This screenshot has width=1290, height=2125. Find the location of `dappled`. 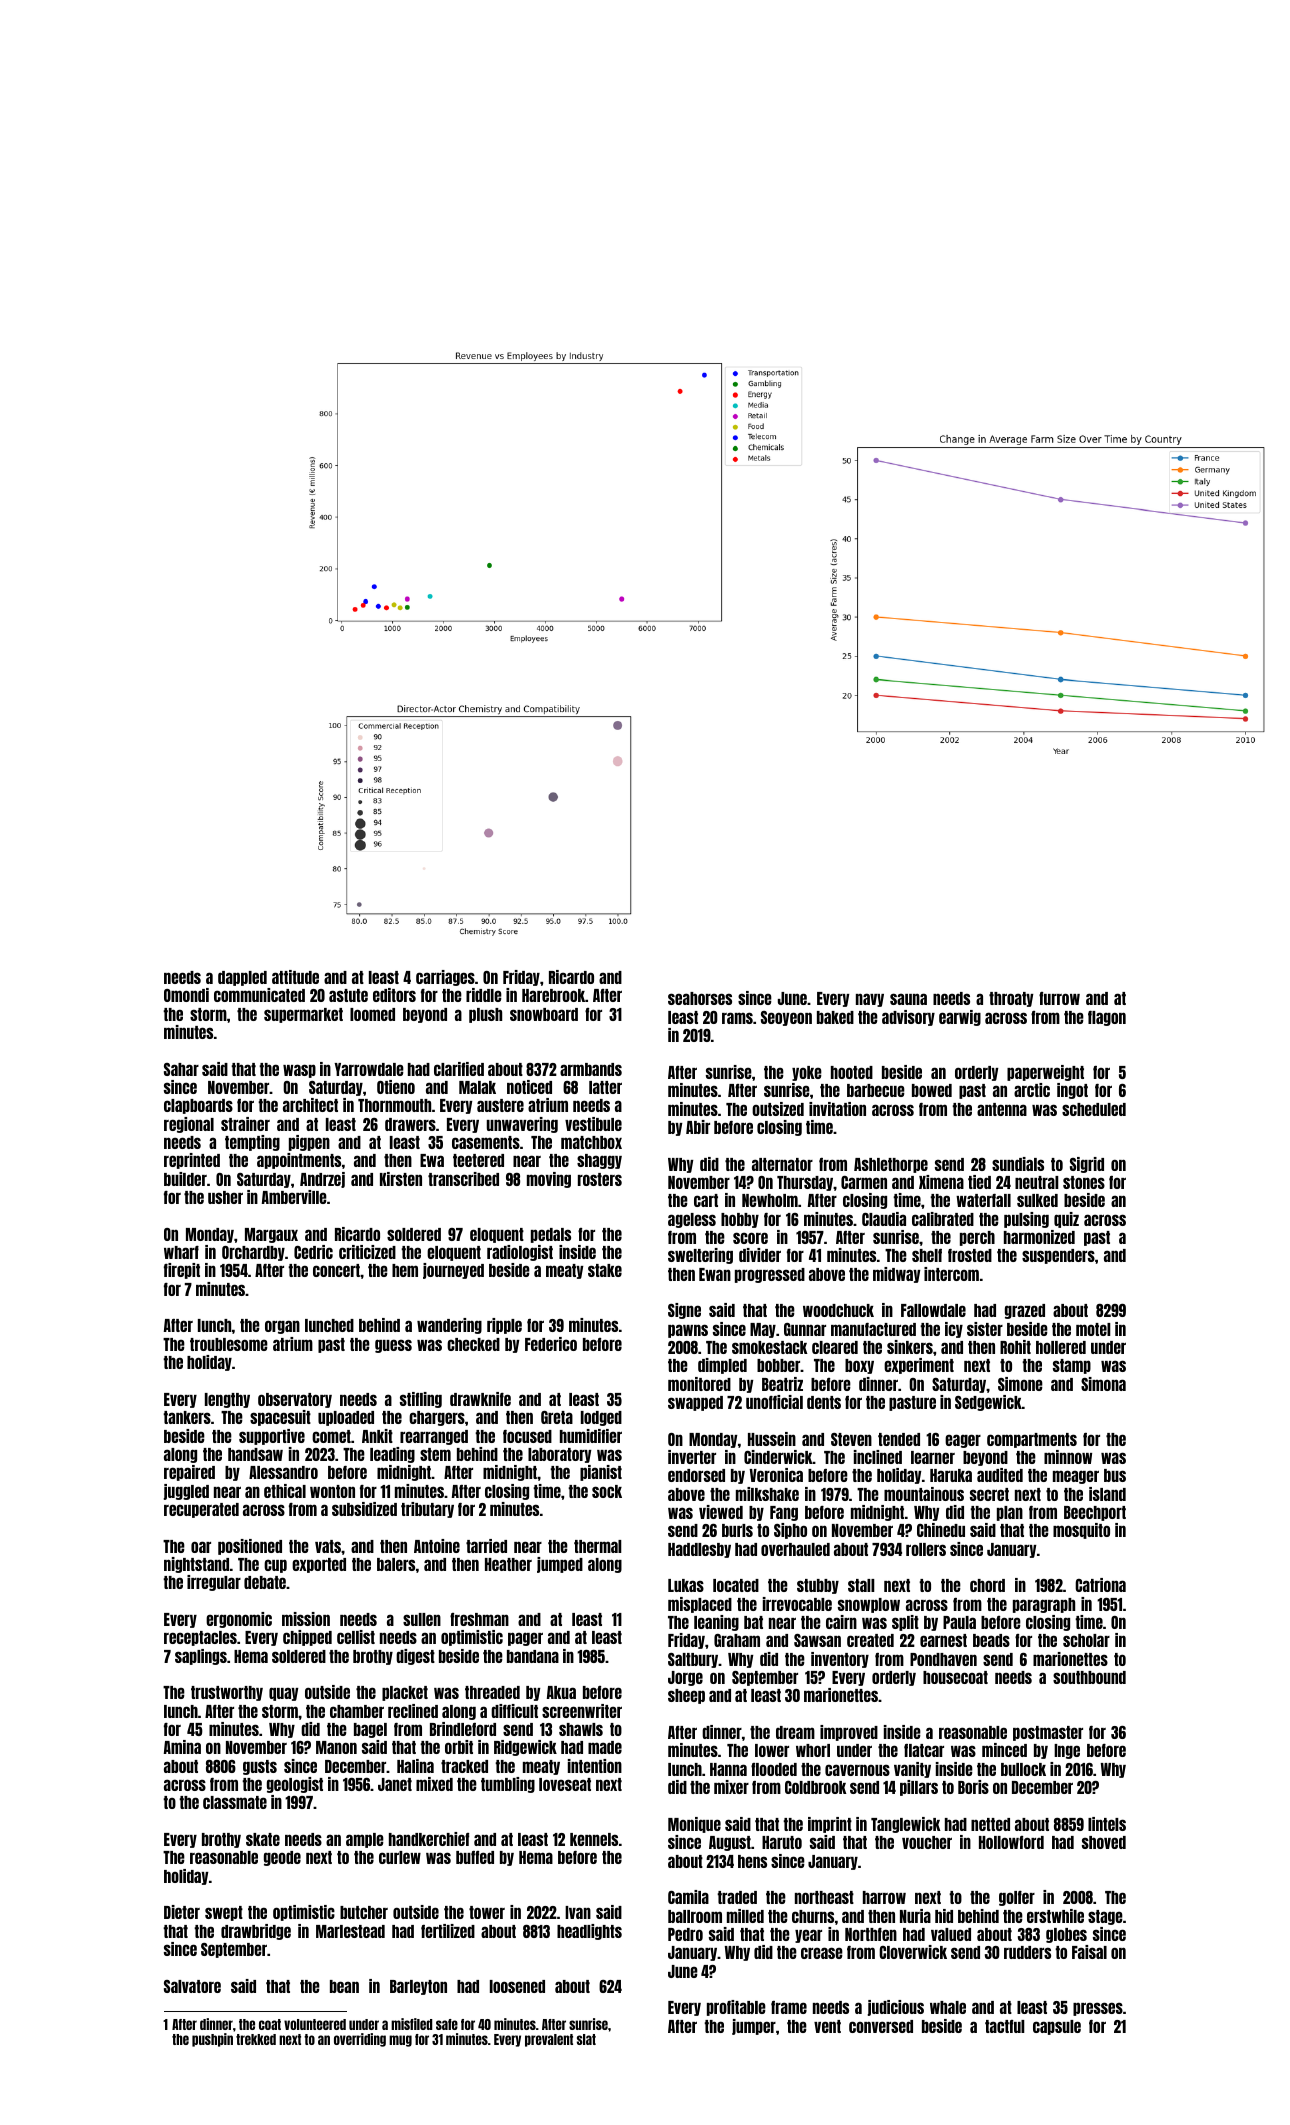

dappled is located at coordinates (242, 978).
